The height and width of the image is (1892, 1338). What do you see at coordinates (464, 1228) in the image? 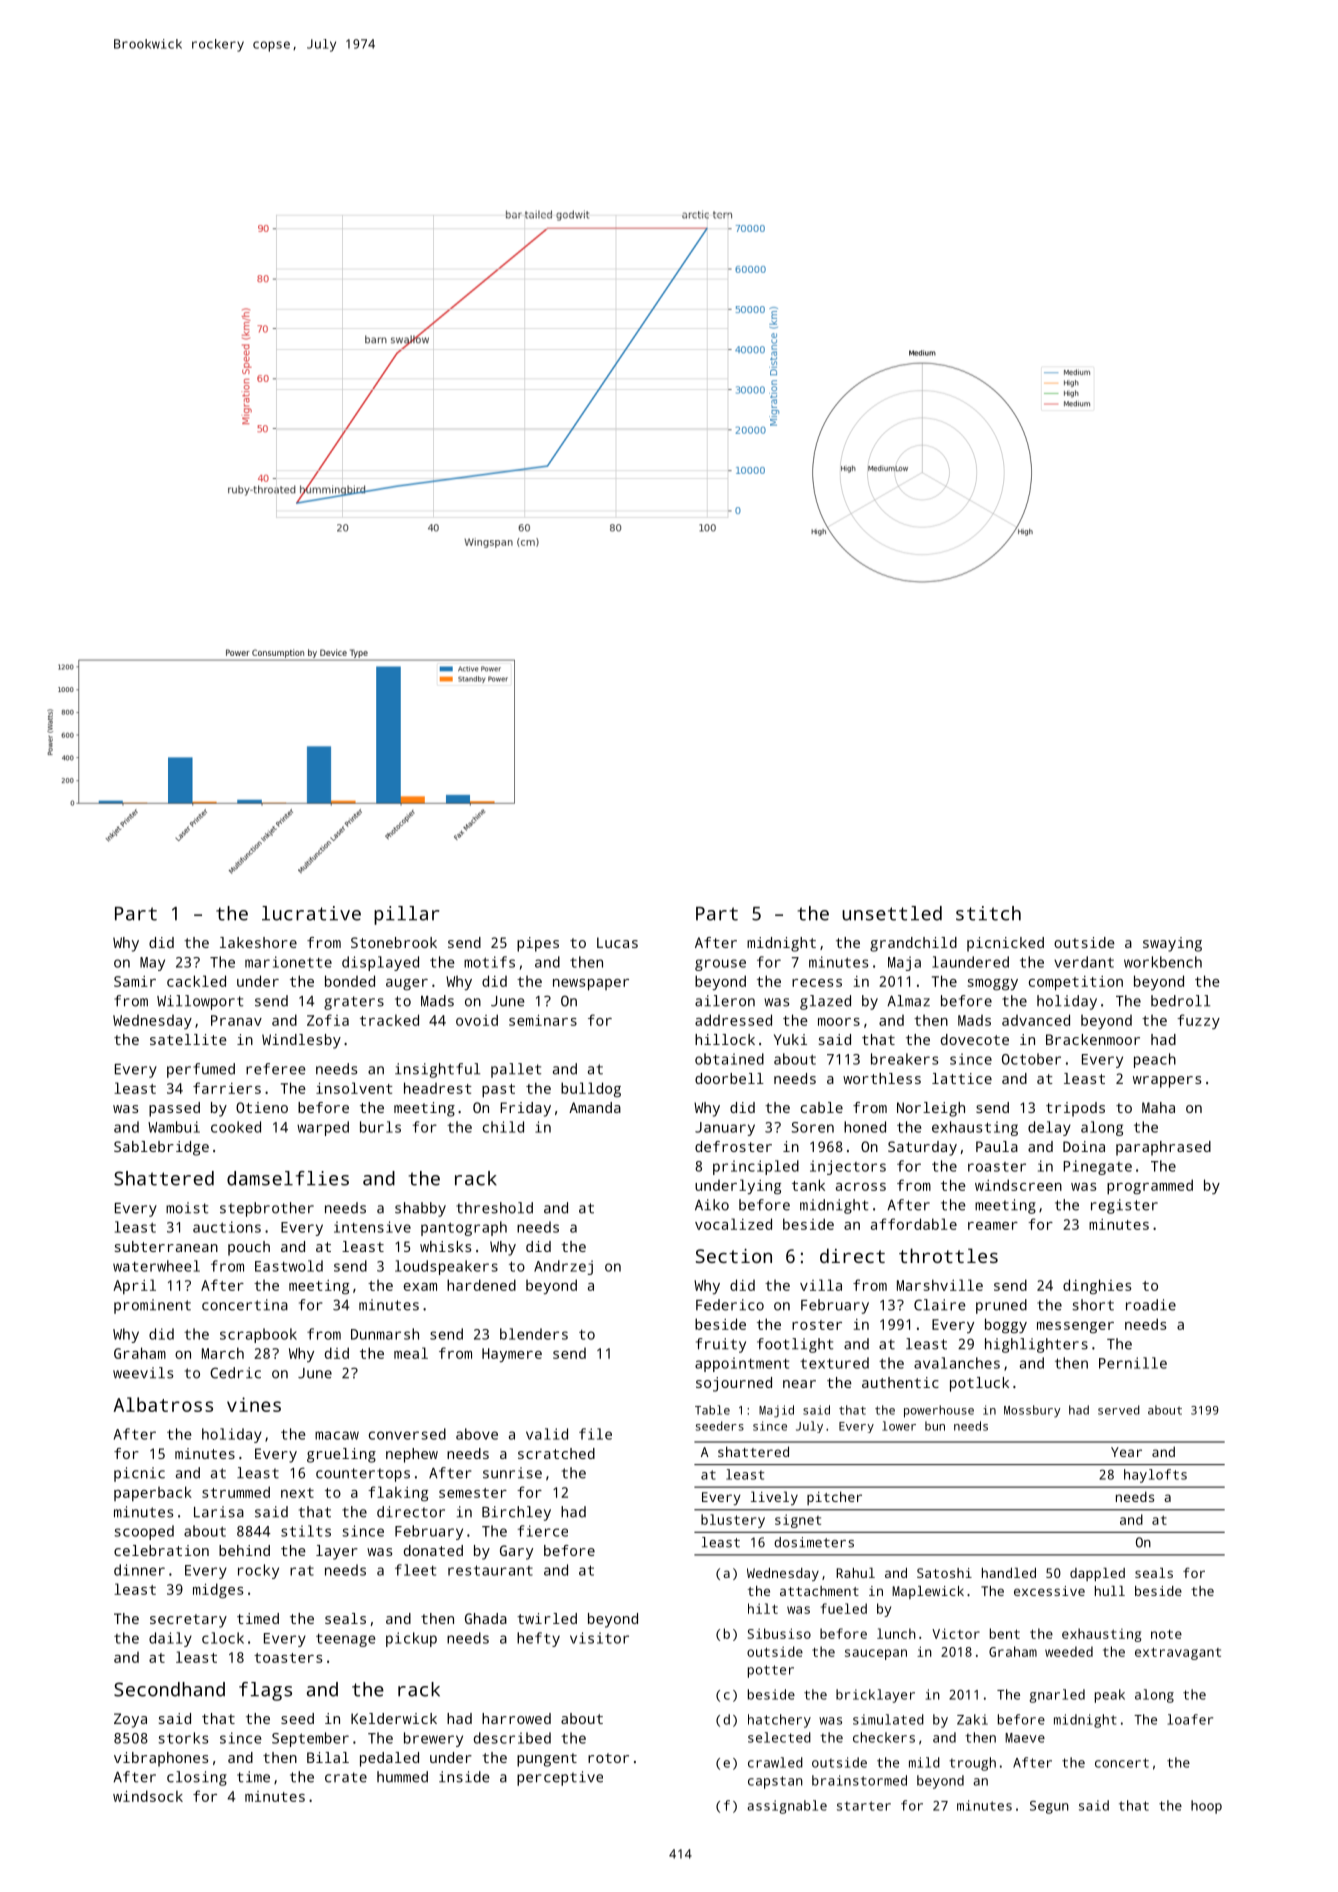
I see `pantograph` at bounding box center [464, 1228].
